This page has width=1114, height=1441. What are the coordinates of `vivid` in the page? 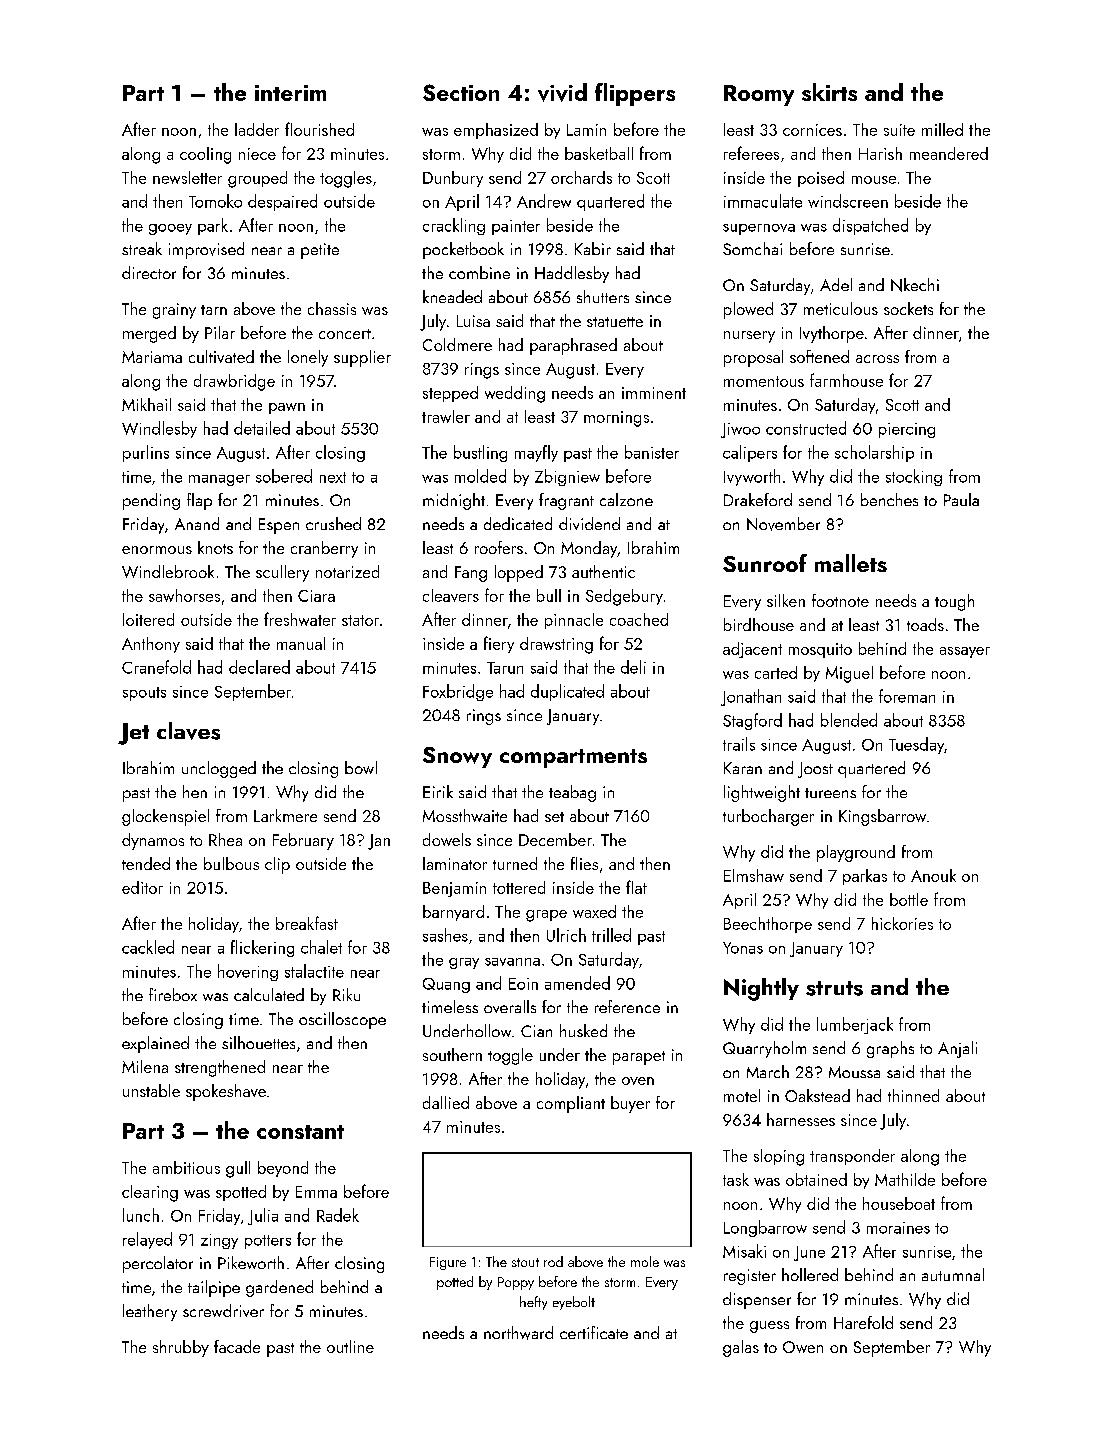 It's located at (562, 92).
